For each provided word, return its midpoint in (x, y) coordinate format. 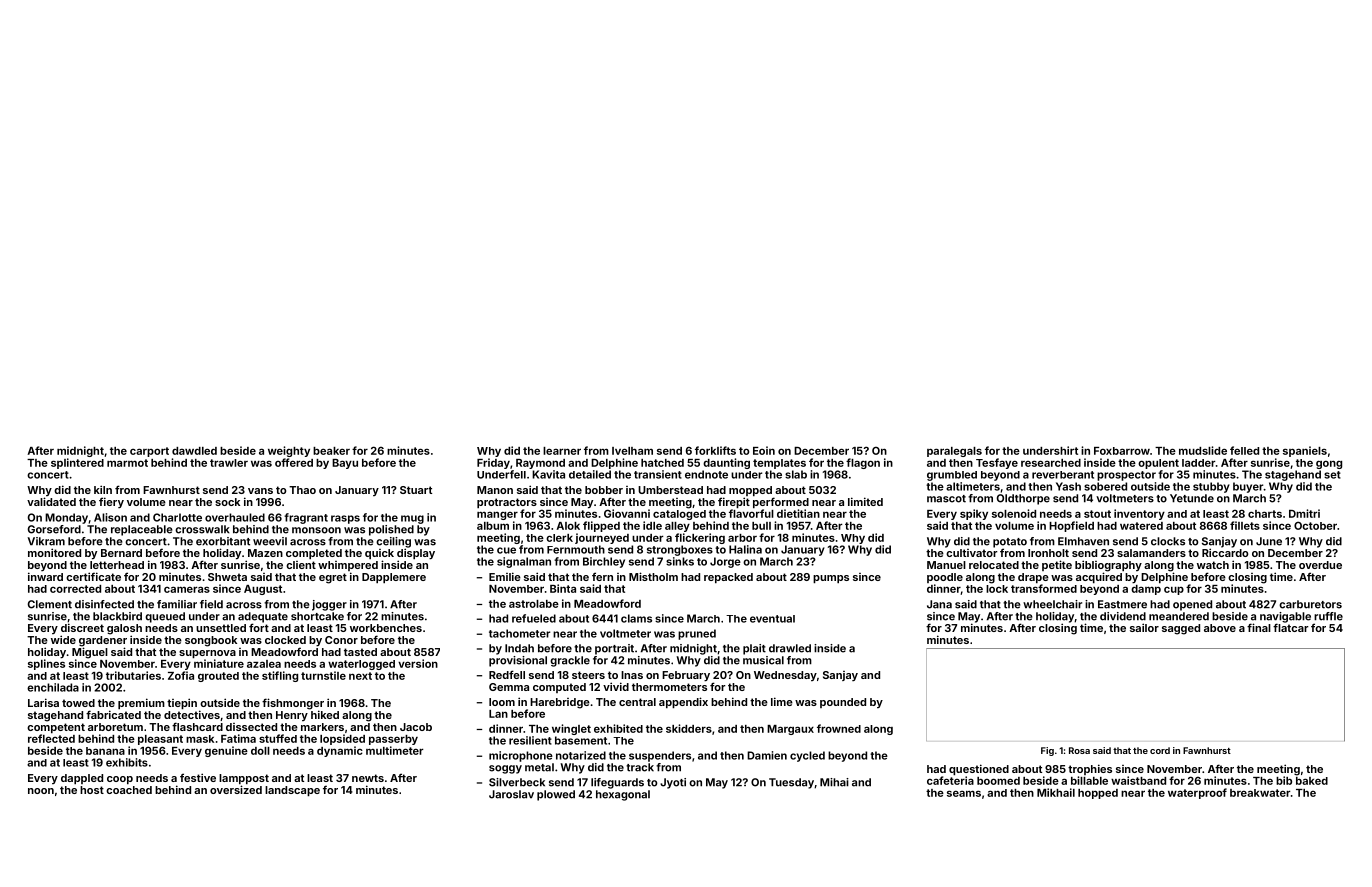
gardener (103, 641)
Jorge (725, 562)
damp (1146, 590)
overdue (1320, 565)
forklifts (715, 450)
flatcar (1291, 627)
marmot (127, 463)
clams (636, 618)
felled (1244, 450)
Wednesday (785, 676)
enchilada (53, 687)
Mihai (834, 782)
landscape (292, 791)
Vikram (46, 541)
